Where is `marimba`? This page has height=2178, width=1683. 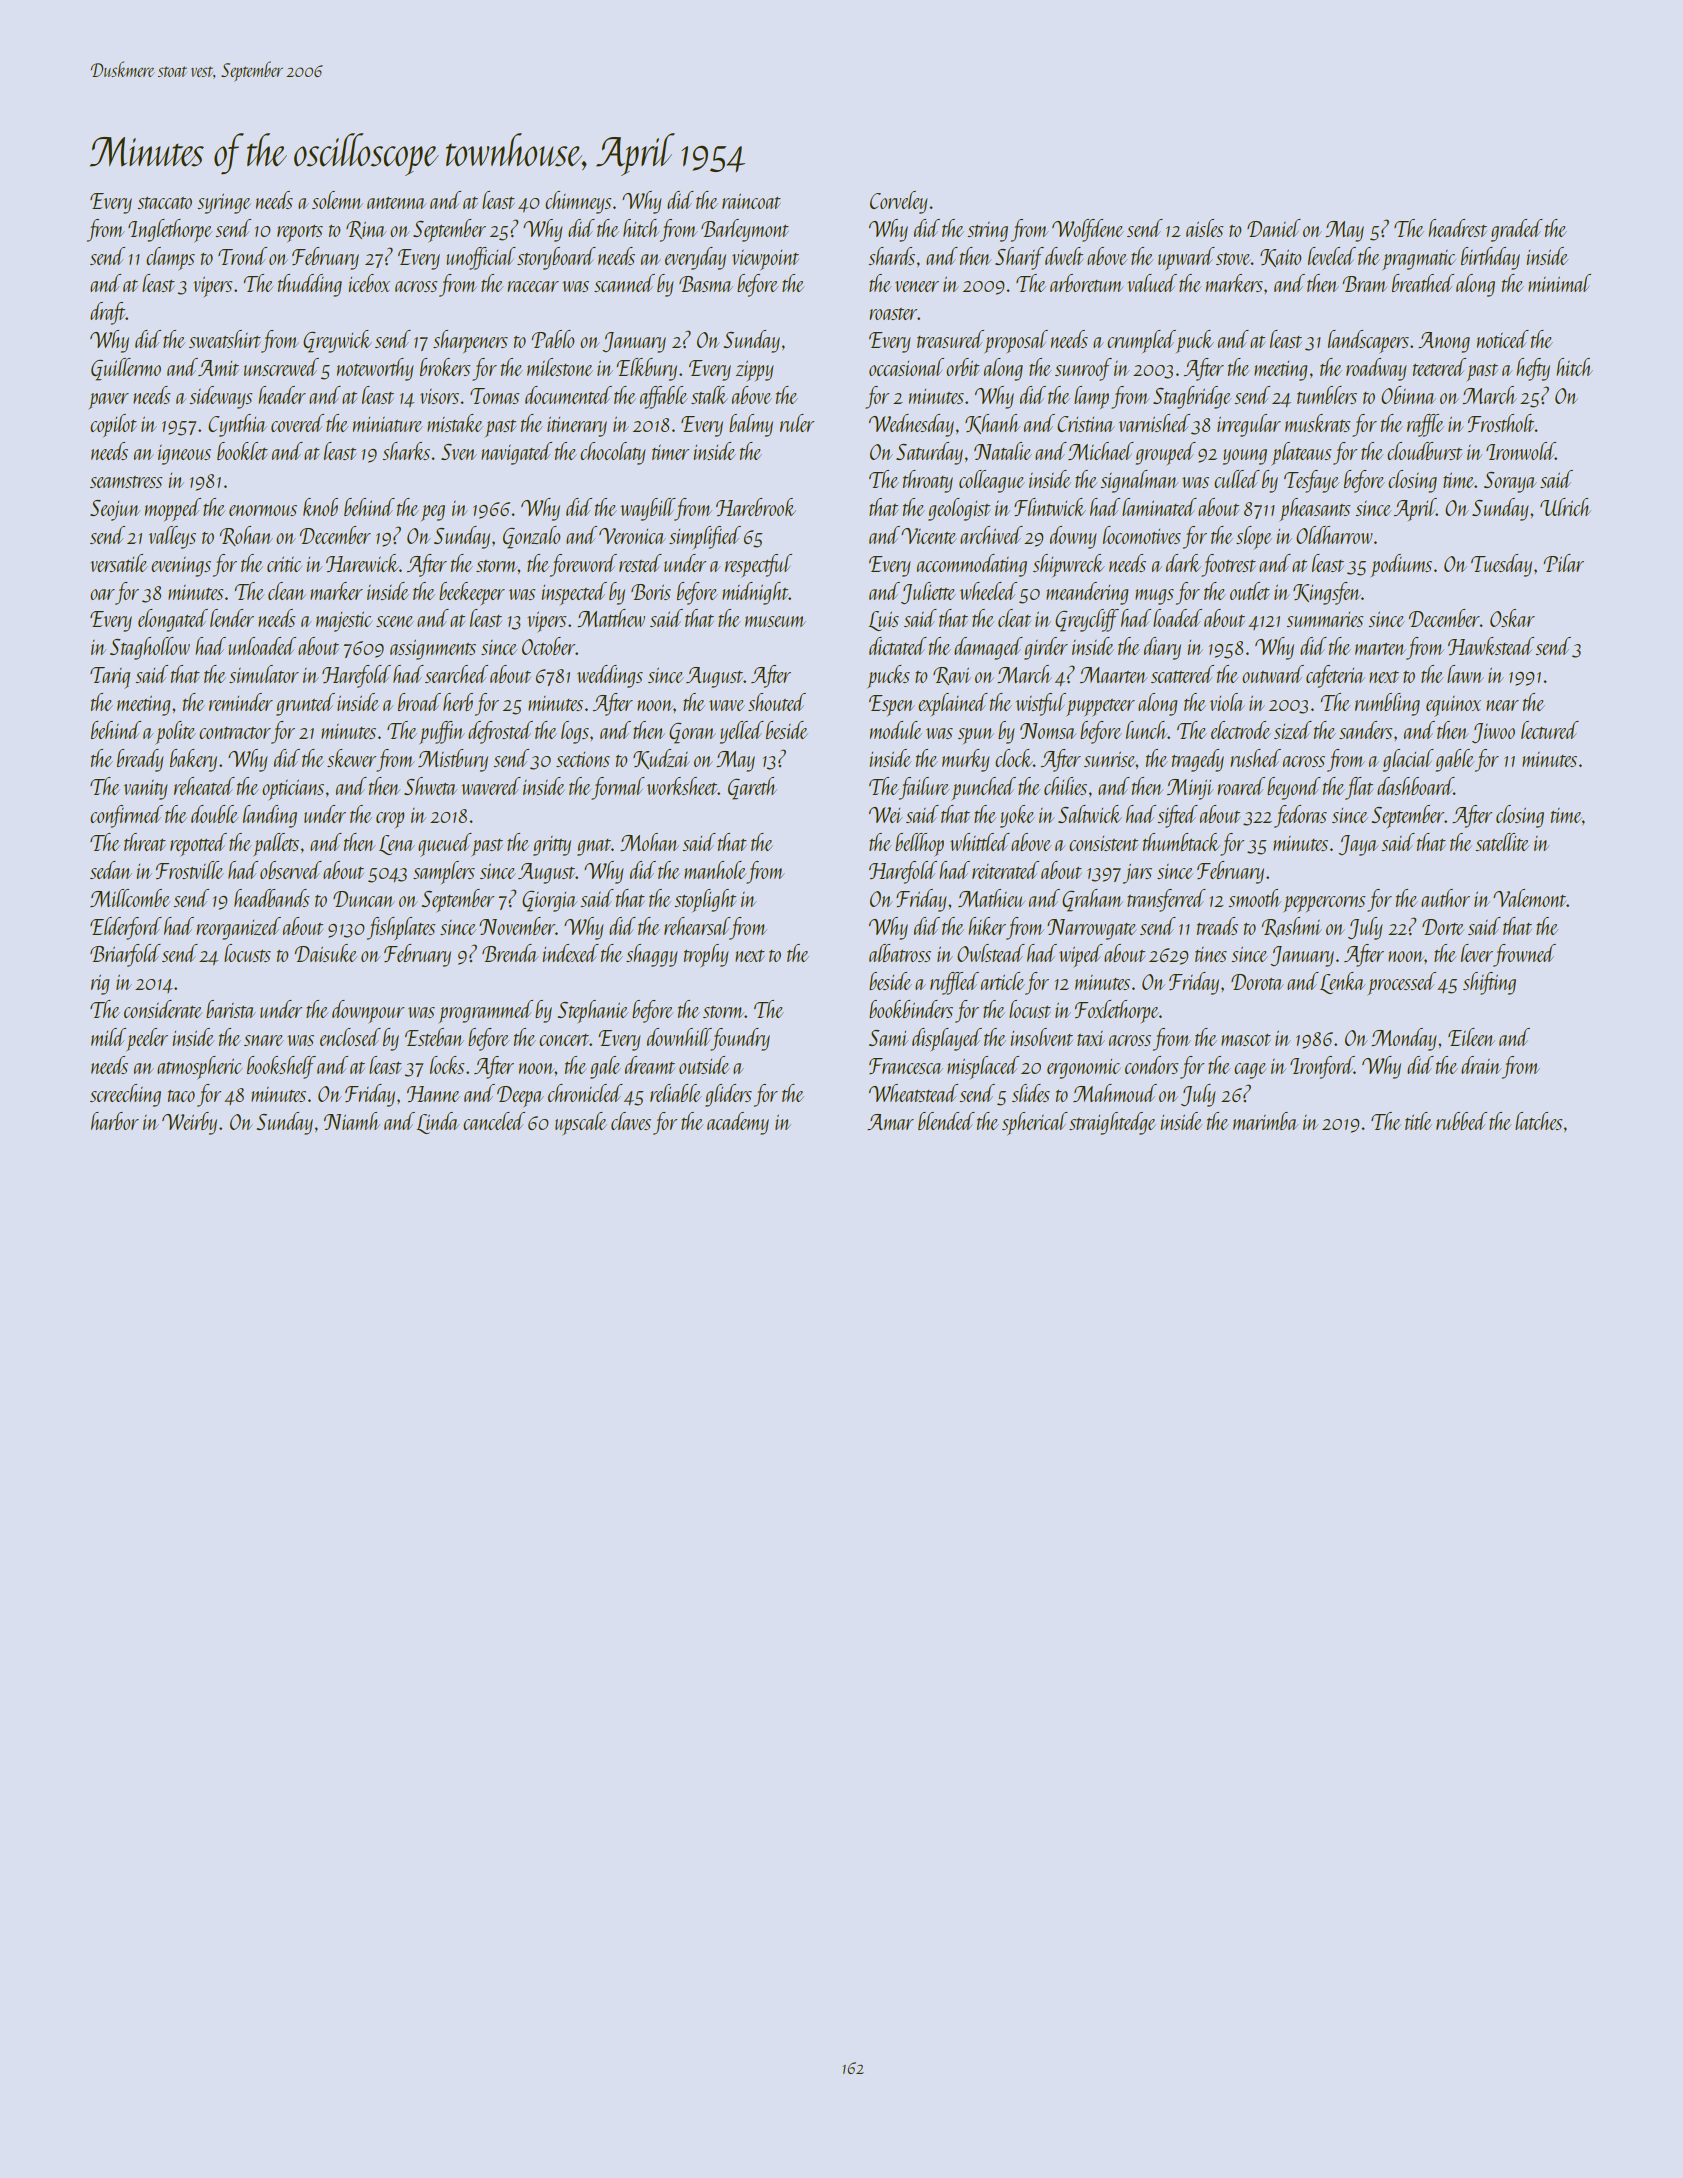 marimba is located at coordinates (1265, 1121).
